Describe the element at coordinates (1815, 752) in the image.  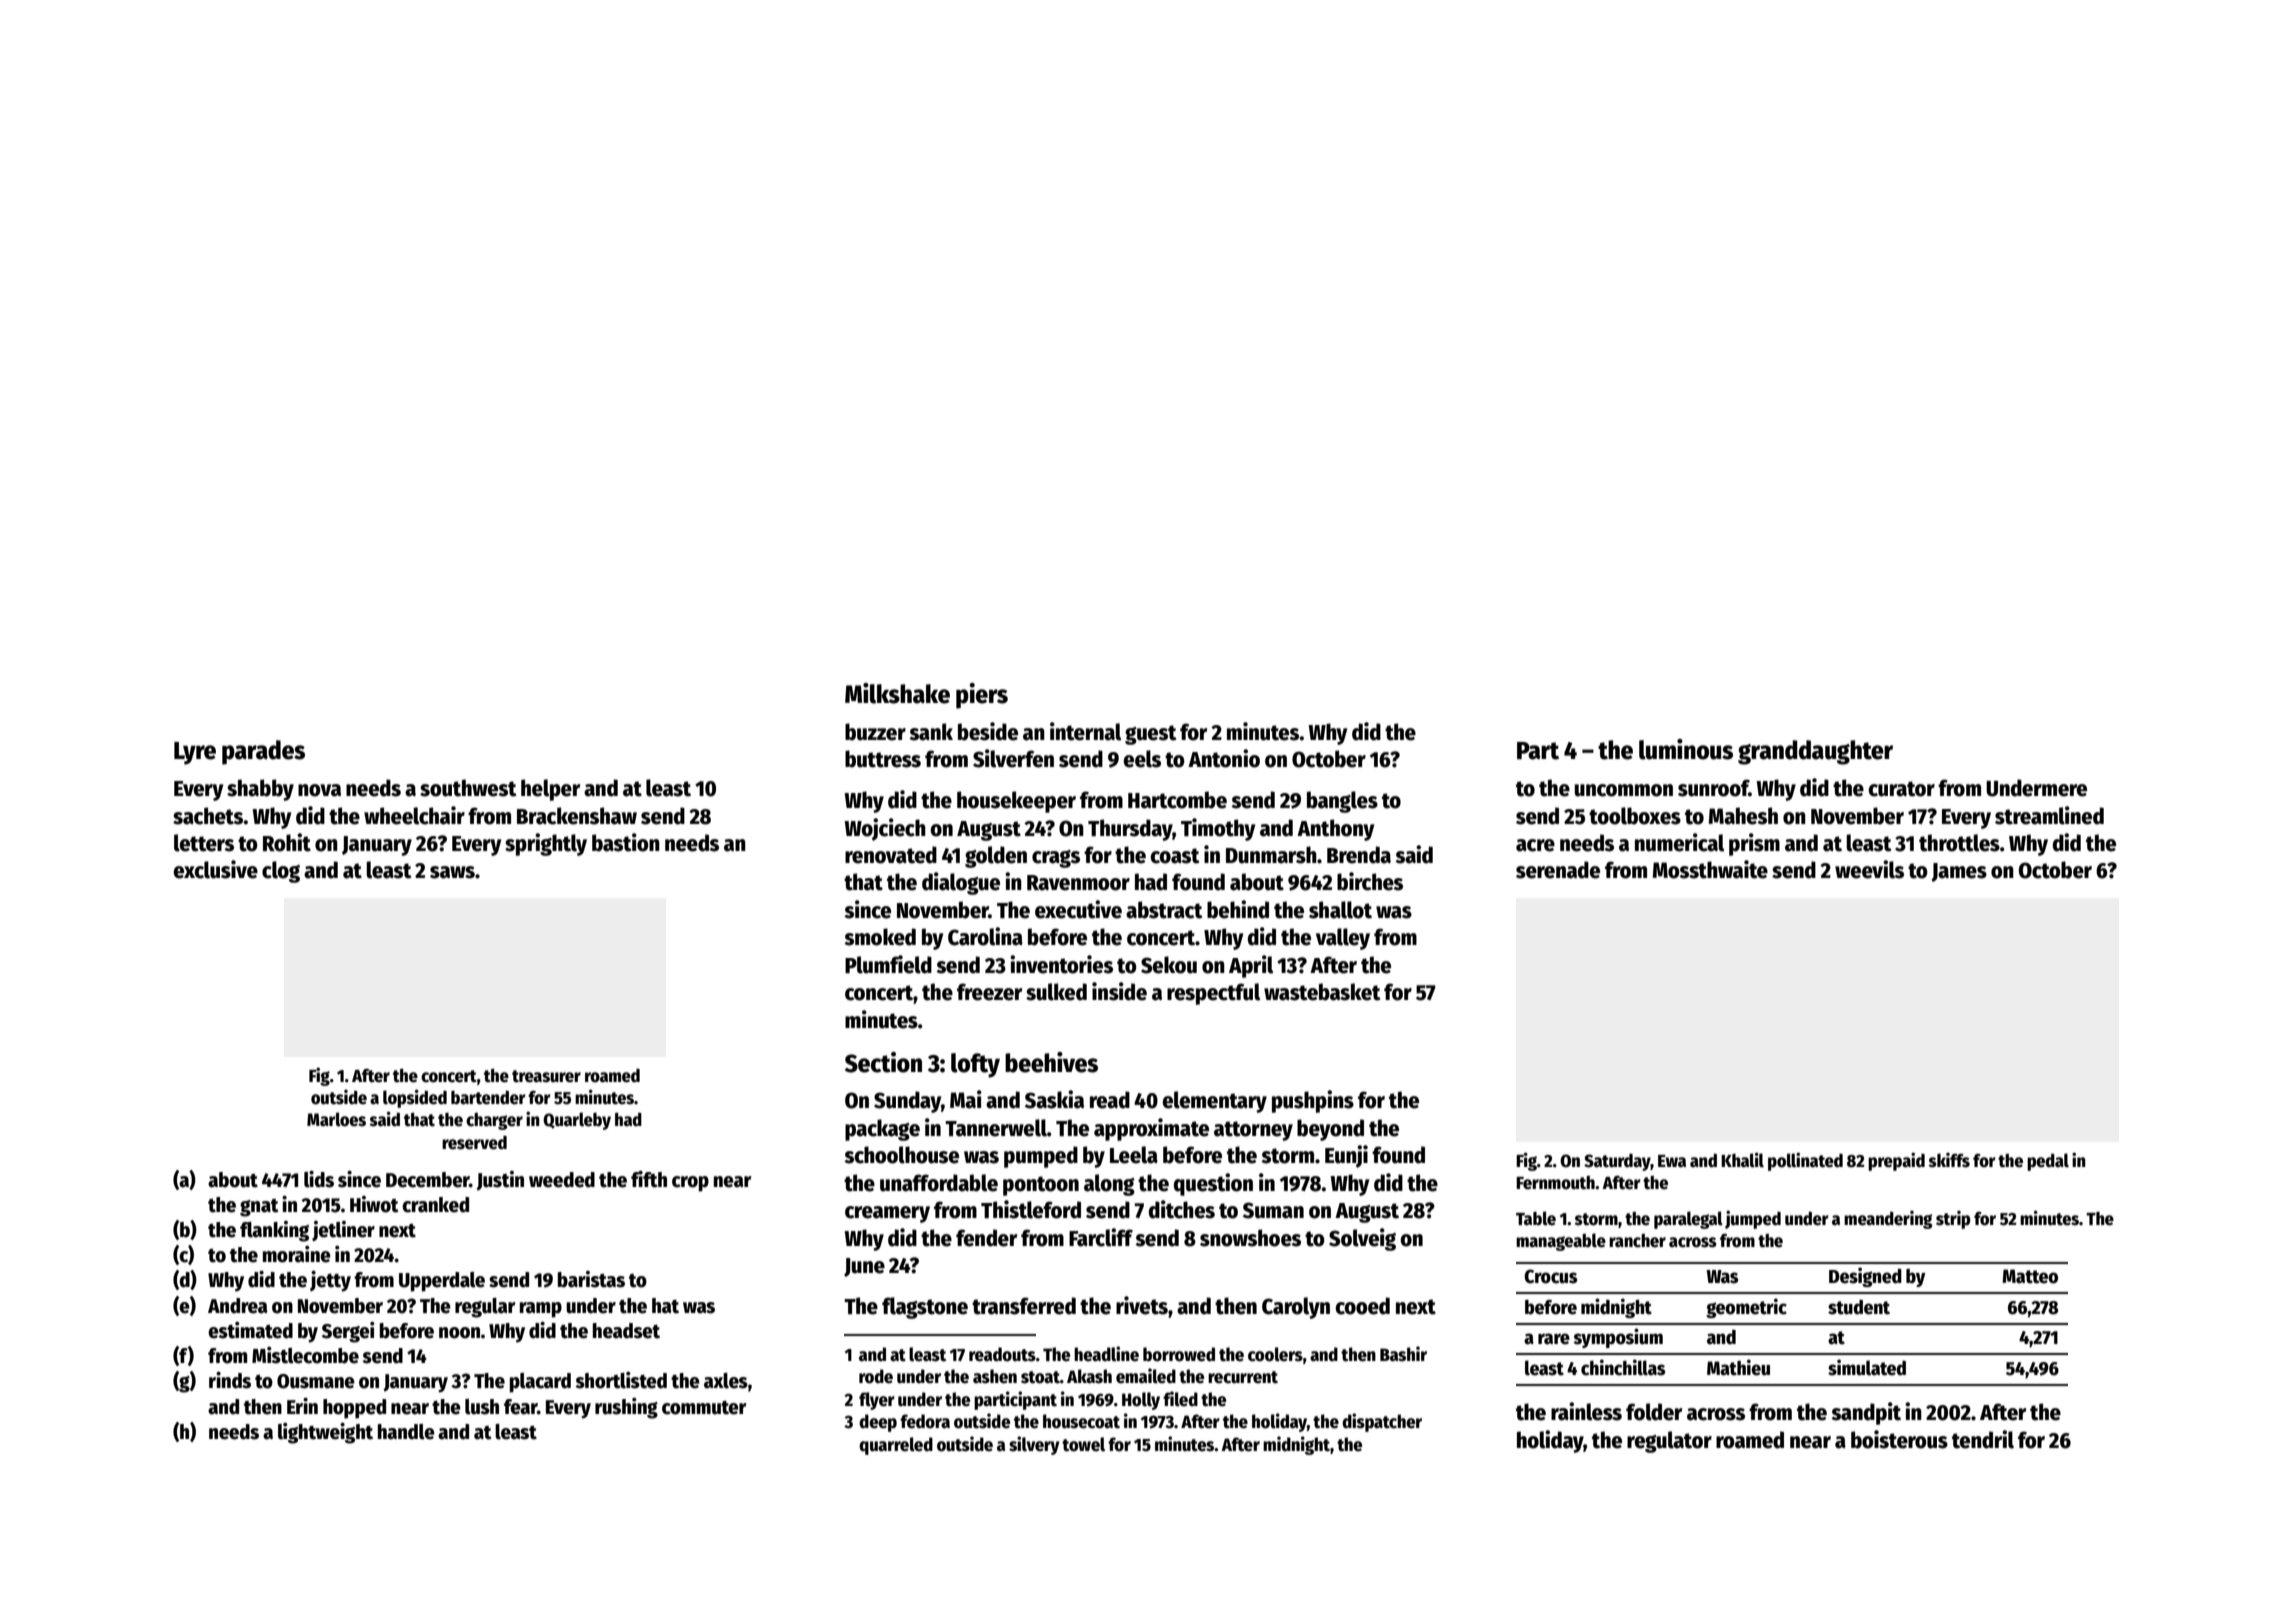
I see `granddaughter` at that location.
